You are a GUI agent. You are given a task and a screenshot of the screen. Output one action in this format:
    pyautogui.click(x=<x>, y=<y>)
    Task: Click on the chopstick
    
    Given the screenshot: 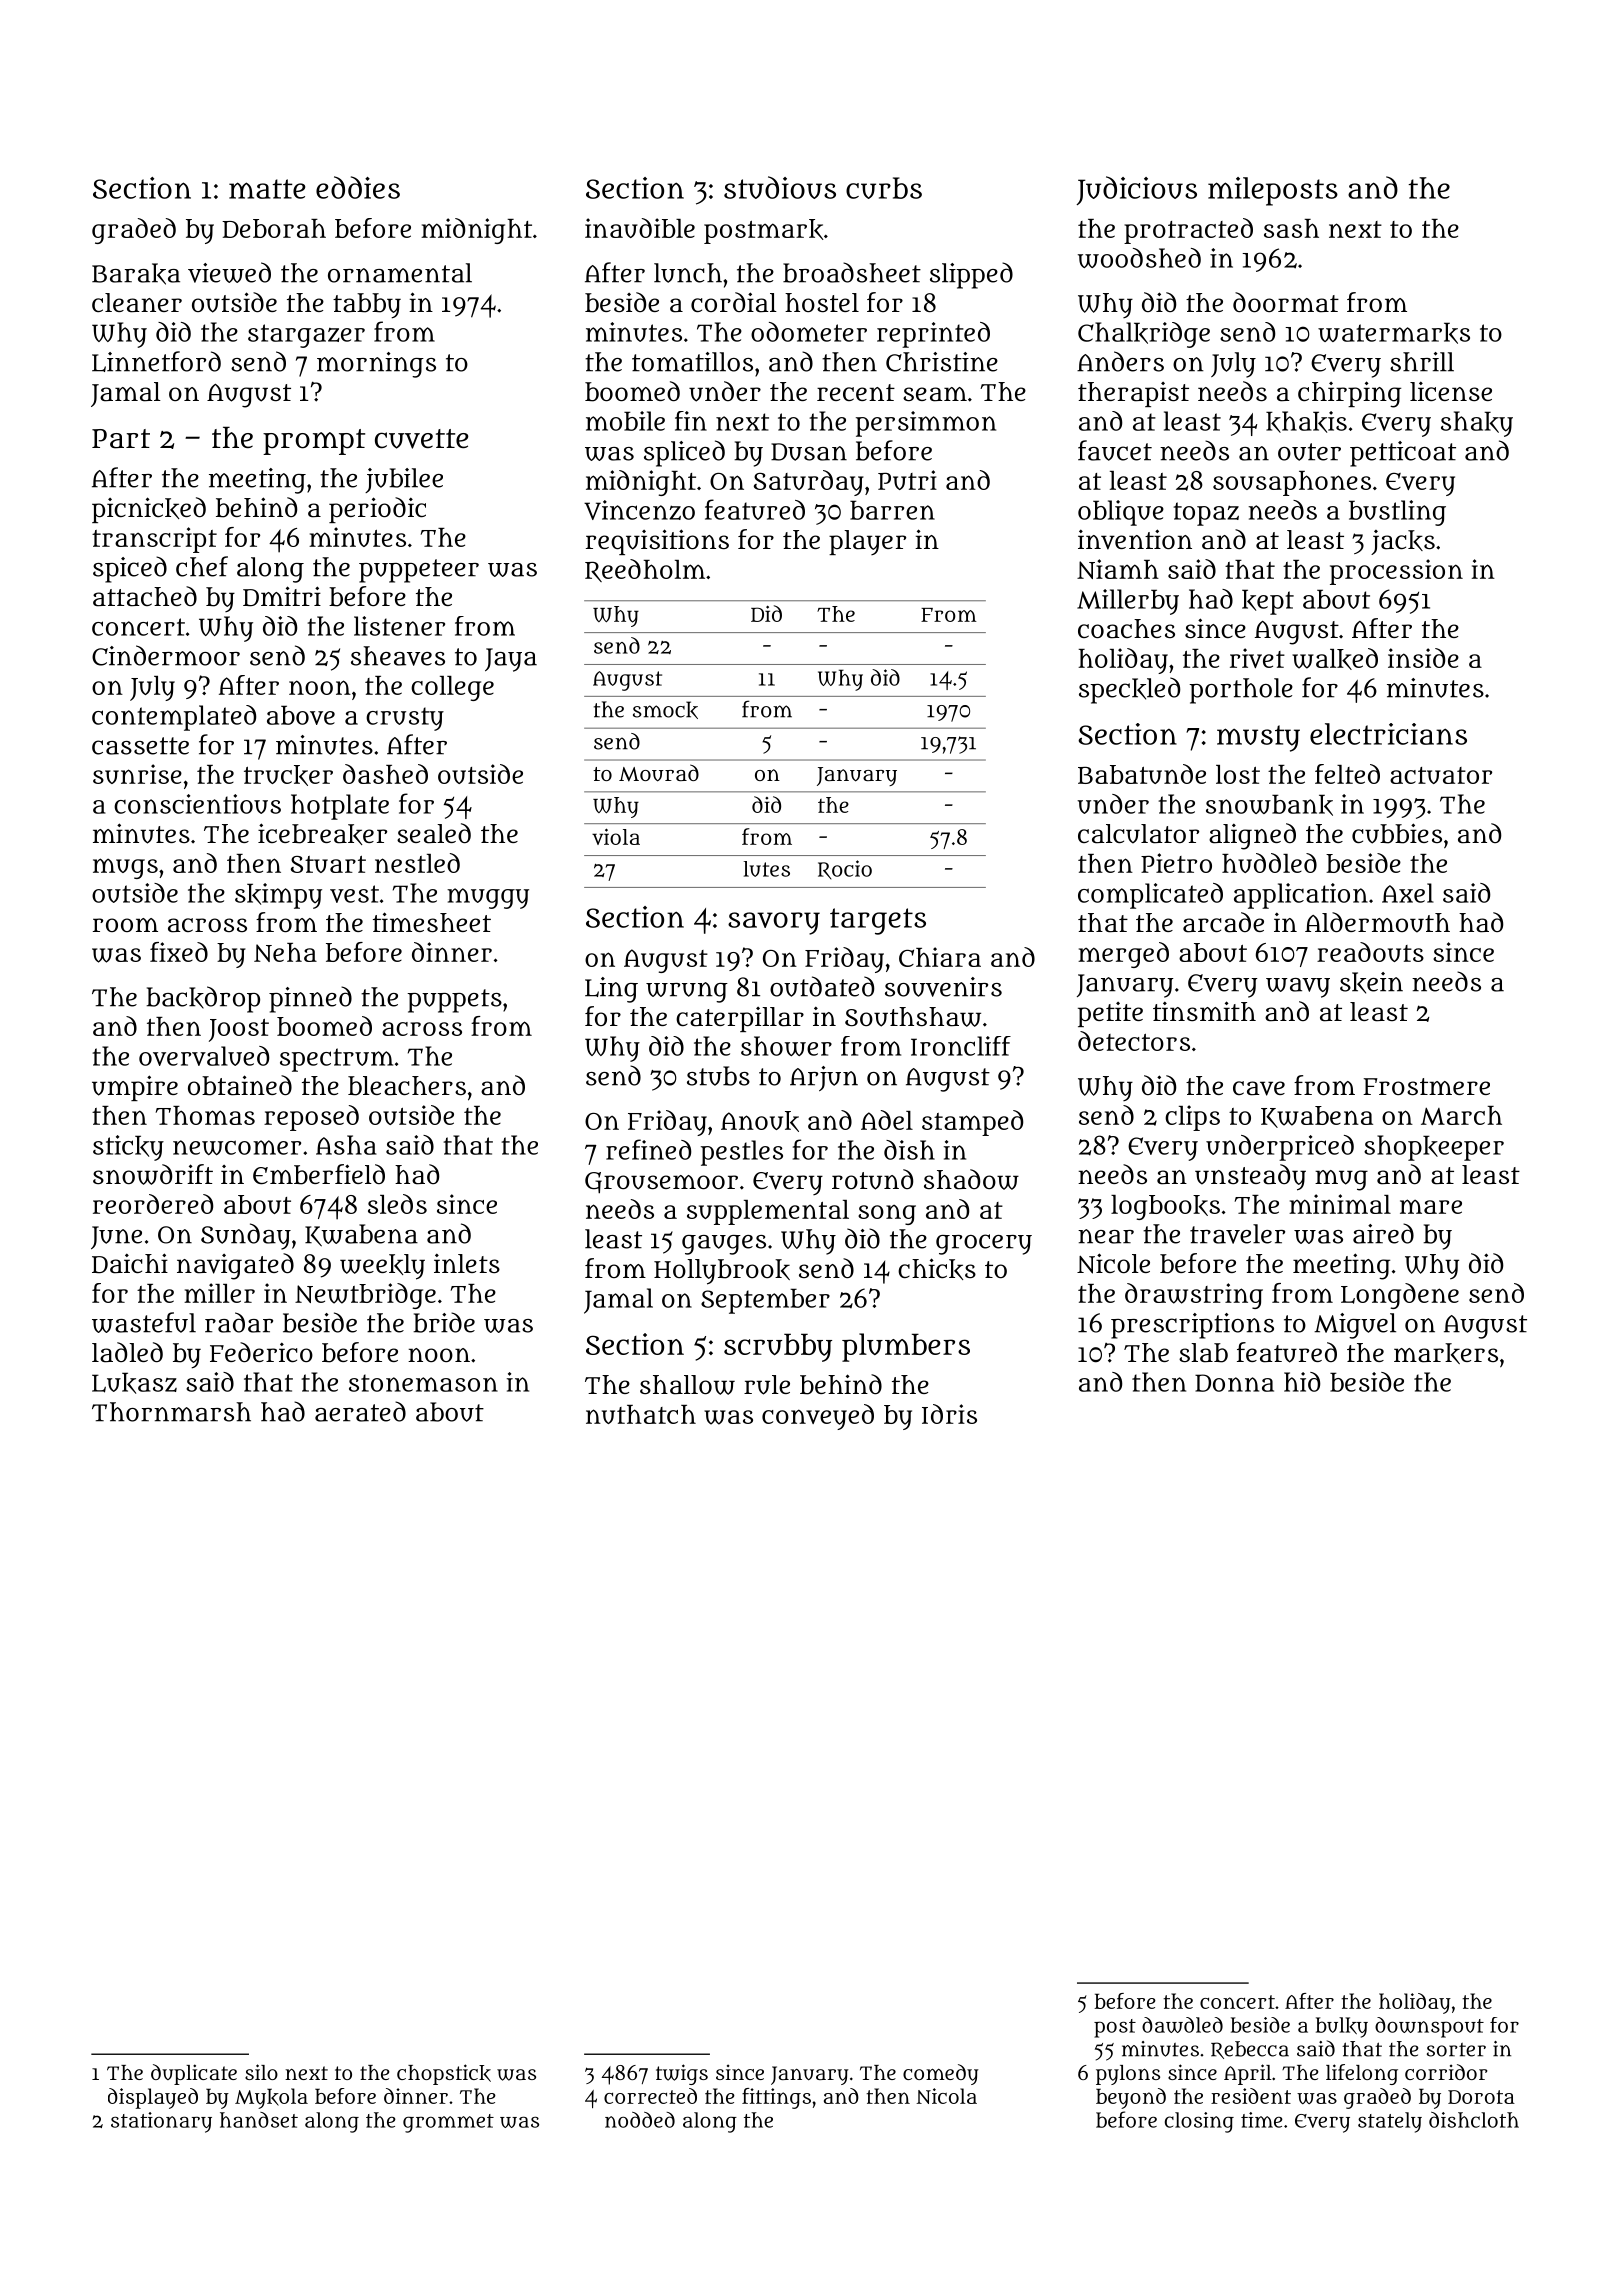 What is the action you would take?
    pyautogui.click(x=444, y=2074)
